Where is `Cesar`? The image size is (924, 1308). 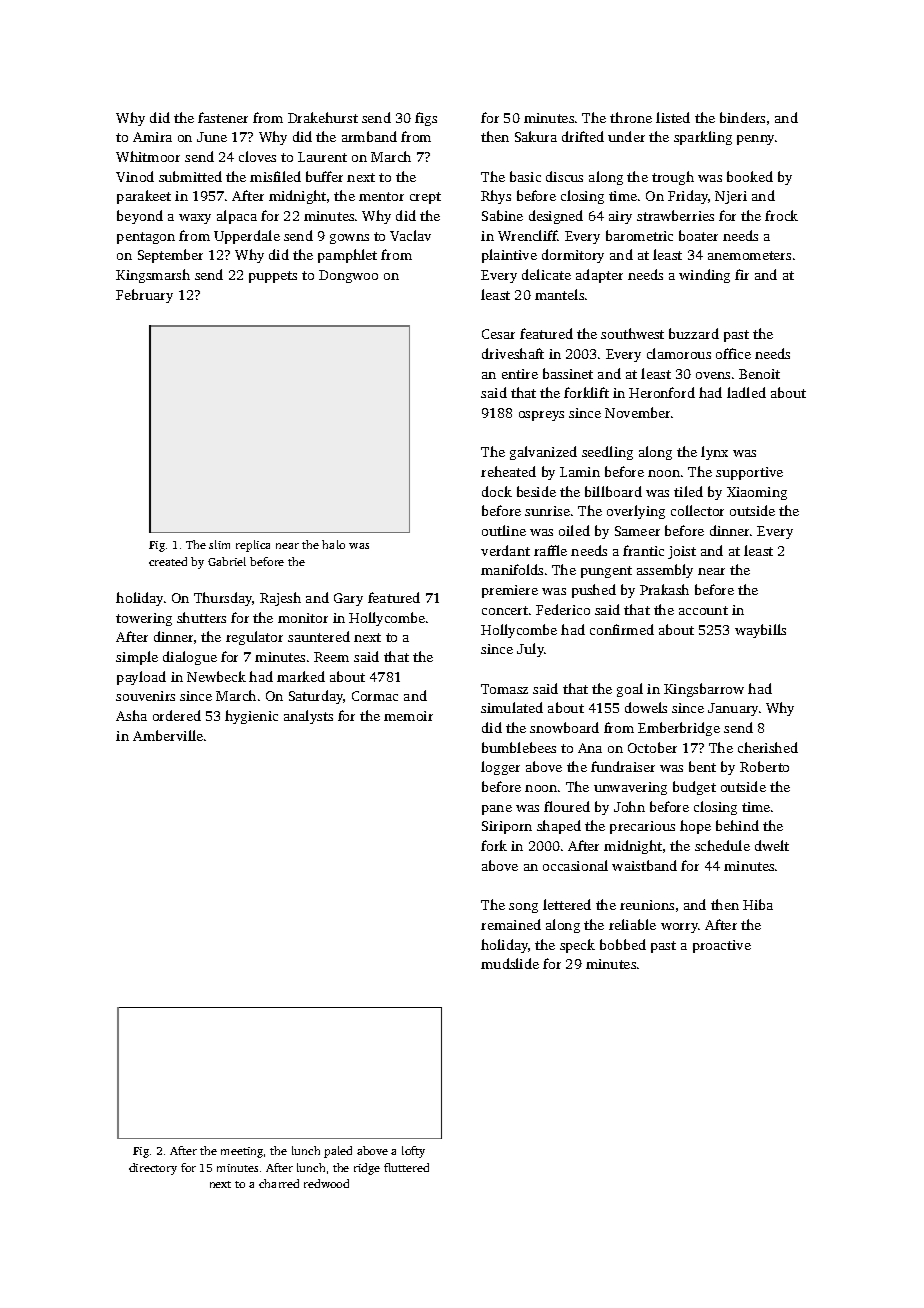
Cesar is located at coordinates (498, 334).
